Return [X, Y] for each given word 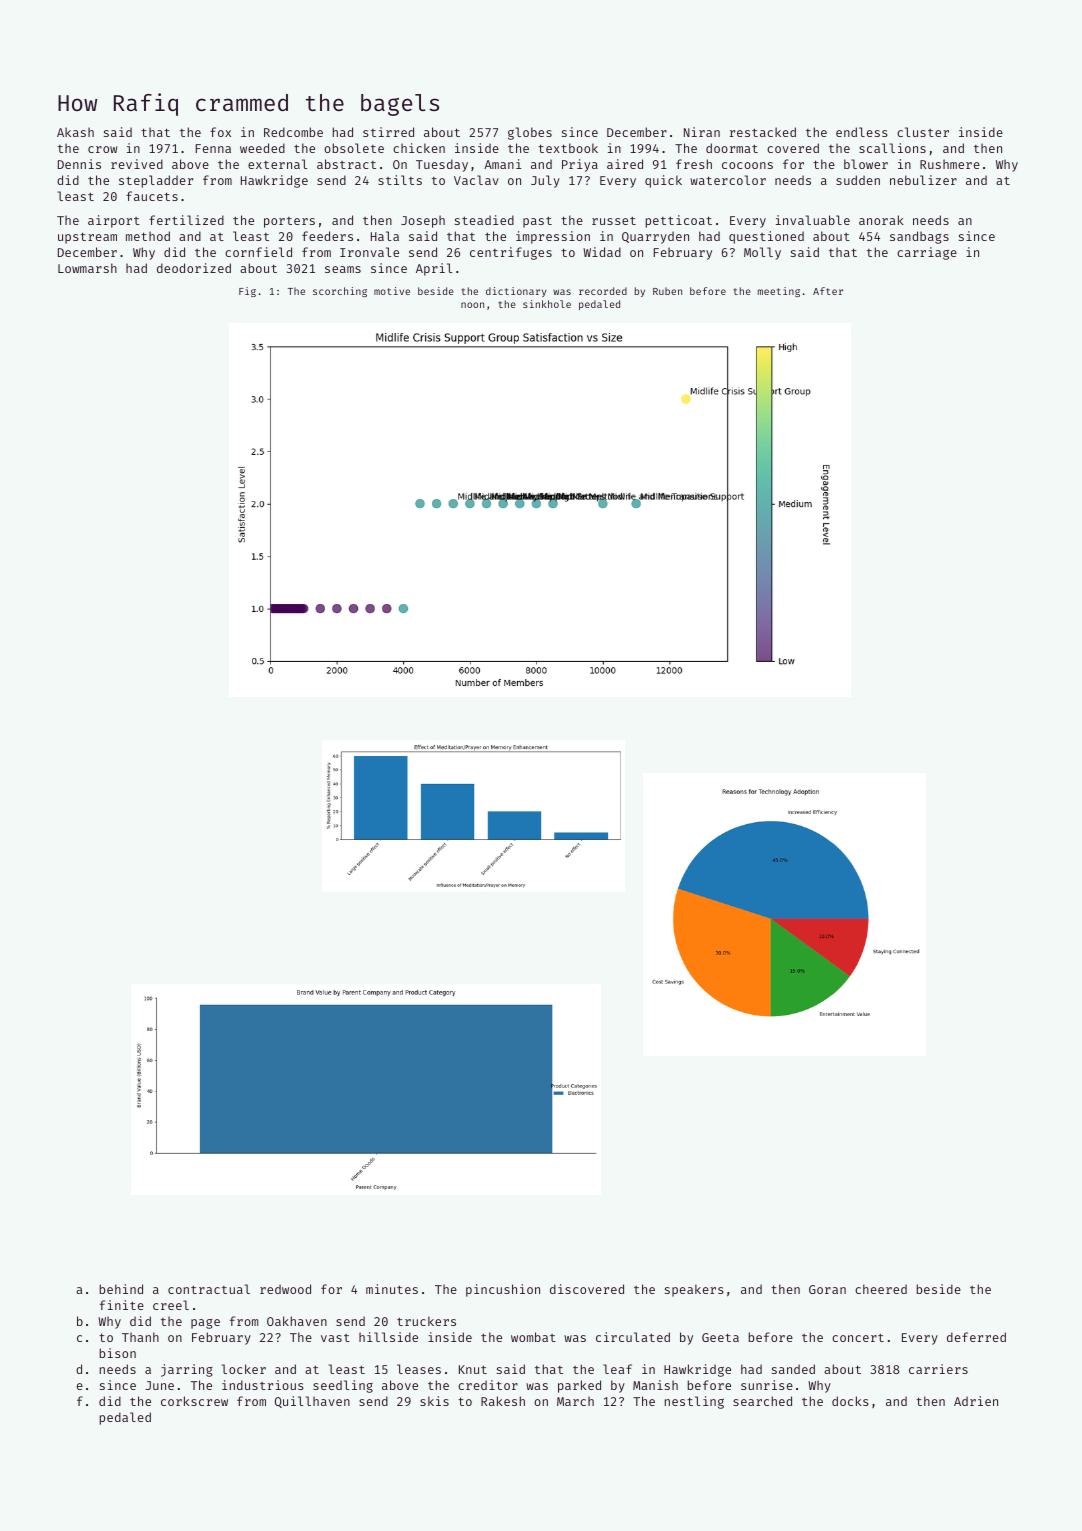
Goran [827, 1289]
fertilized [186, 220]
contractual [209, 1289]
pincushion [503, 1290]
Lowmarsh [87, 268]
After [828, 291]
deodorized [194, 268]
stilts [400, 180]
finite [122, 1305]
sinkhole [547, 304]
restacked [763, 132]
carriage [927, 253]
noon [472, 305]
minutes [392, 1289]
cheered [881, 1289]
